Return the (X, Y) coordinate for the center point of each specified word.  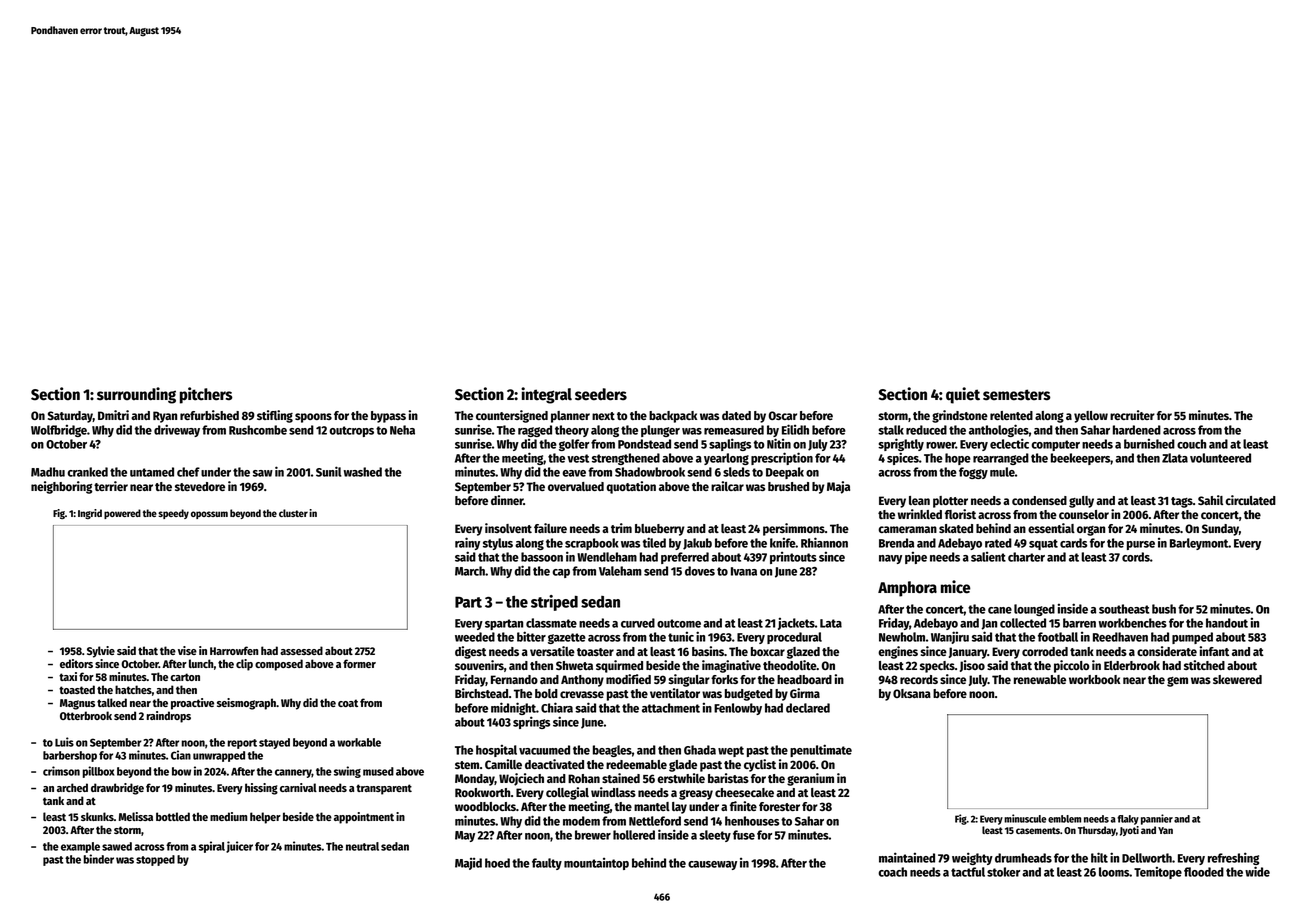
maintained (907, 857)
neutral (362, 846)
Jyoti (1129, 831)
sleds (736, 472)
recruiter (1132, 415)
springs (531, 722)
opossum (209, 515)
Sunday (1220, 530)
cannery (293, 773)
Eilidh (795, 429)
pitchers (206, 395)
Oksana (912, 693)
